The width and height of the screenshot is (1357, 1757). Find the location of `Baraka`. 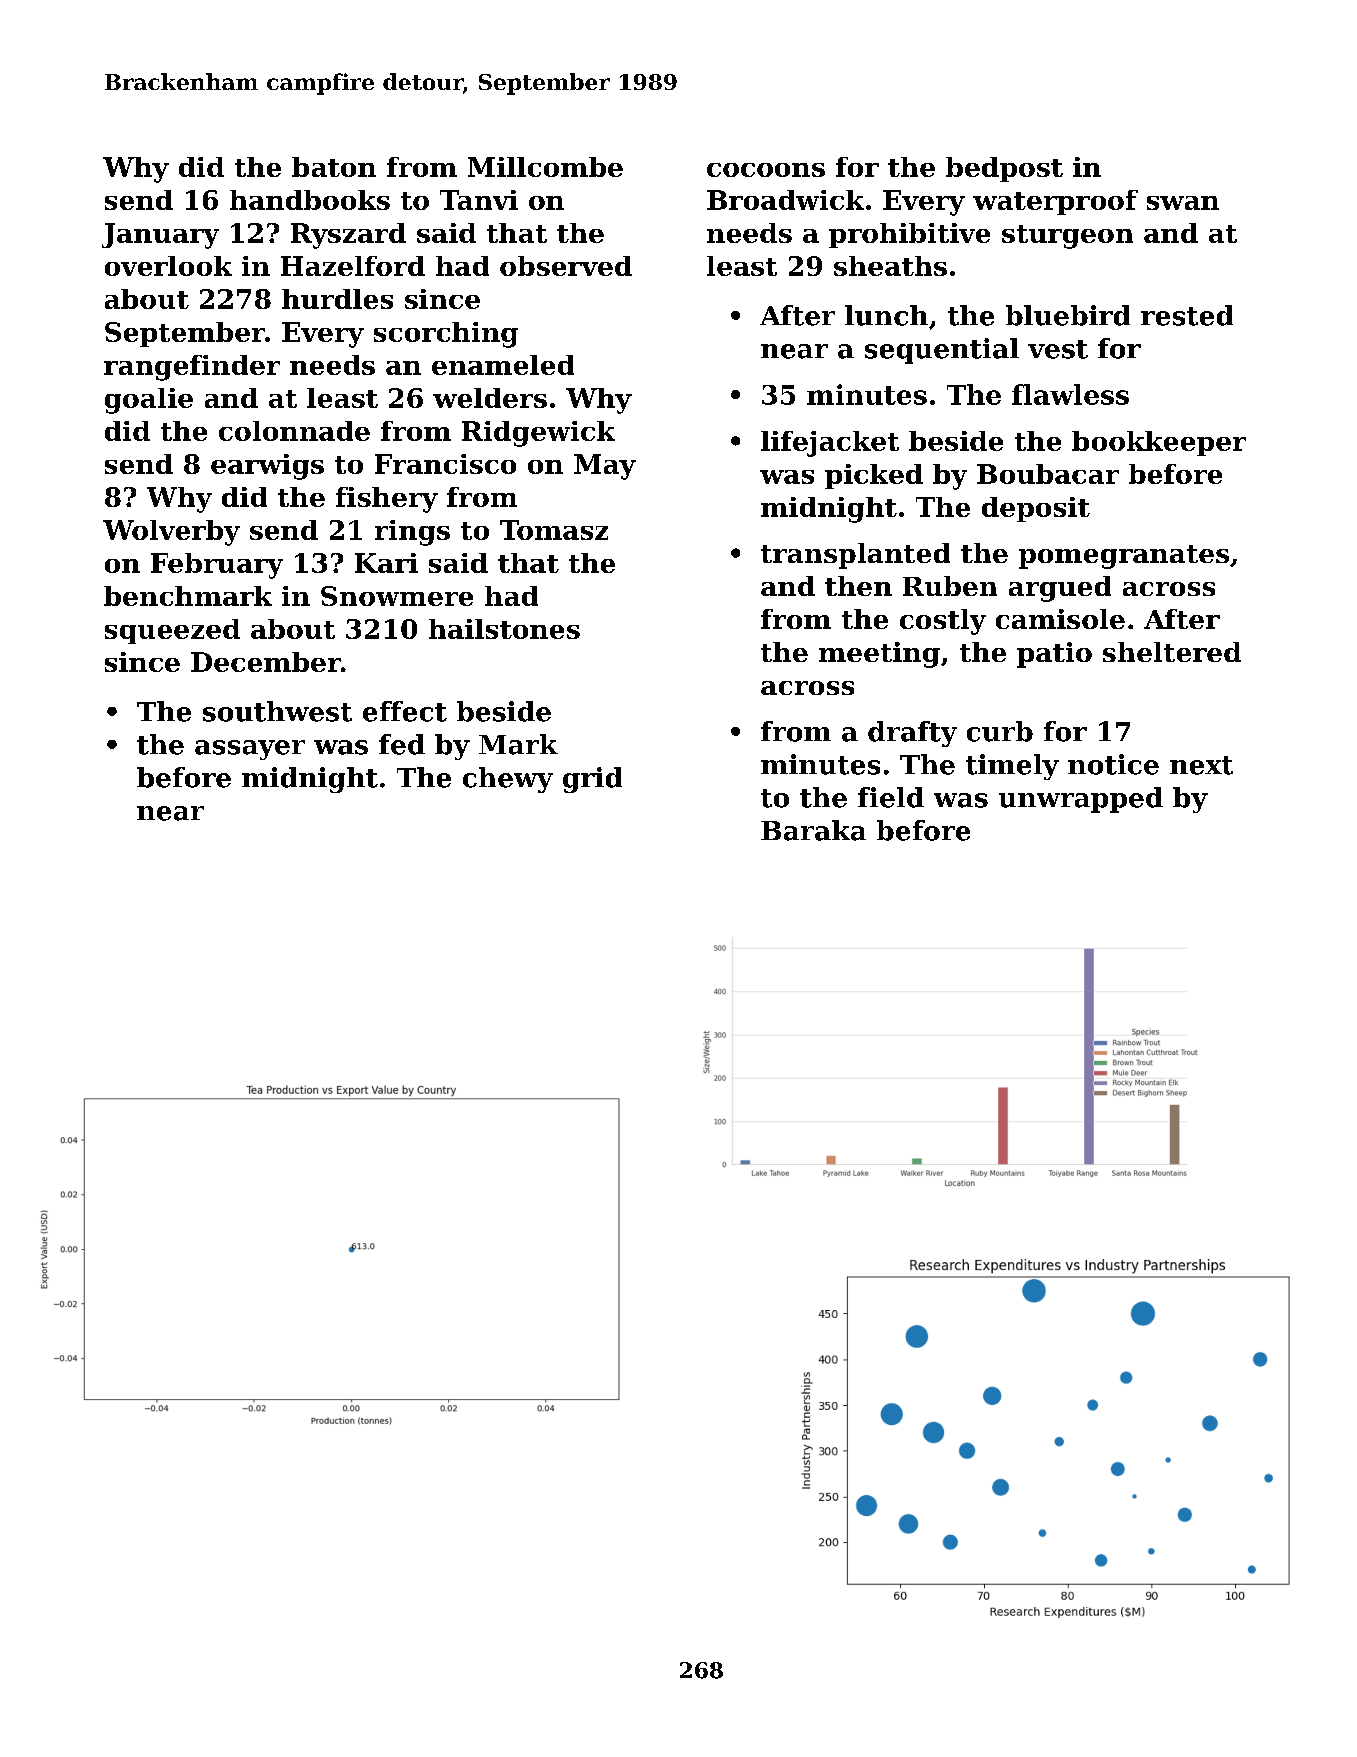

Baraka is located at coordinates (813, 830).
